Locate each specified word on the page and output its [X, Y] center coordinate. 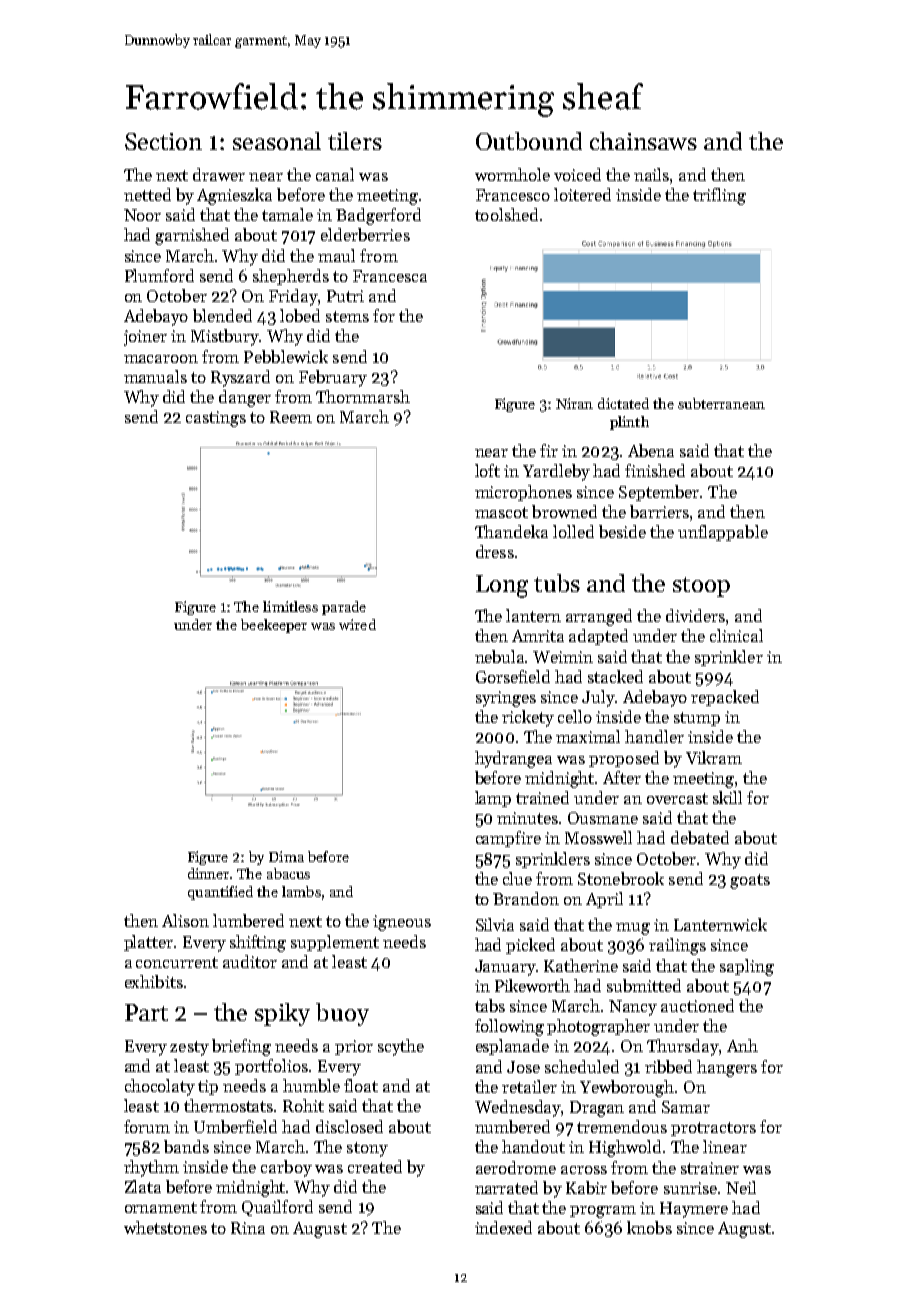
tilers [355, 141]
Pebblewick [286, 356]
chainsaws [643, 141]
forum [147, 1126]
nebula [500, 656]
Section [163, 141]
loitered [582, 194]
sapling [747, 967]
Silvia [495, 924]
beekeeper [274, 626]
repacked [725, 698]
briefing [241, 1047]
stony [367, 1149]
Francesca [390, 276]
